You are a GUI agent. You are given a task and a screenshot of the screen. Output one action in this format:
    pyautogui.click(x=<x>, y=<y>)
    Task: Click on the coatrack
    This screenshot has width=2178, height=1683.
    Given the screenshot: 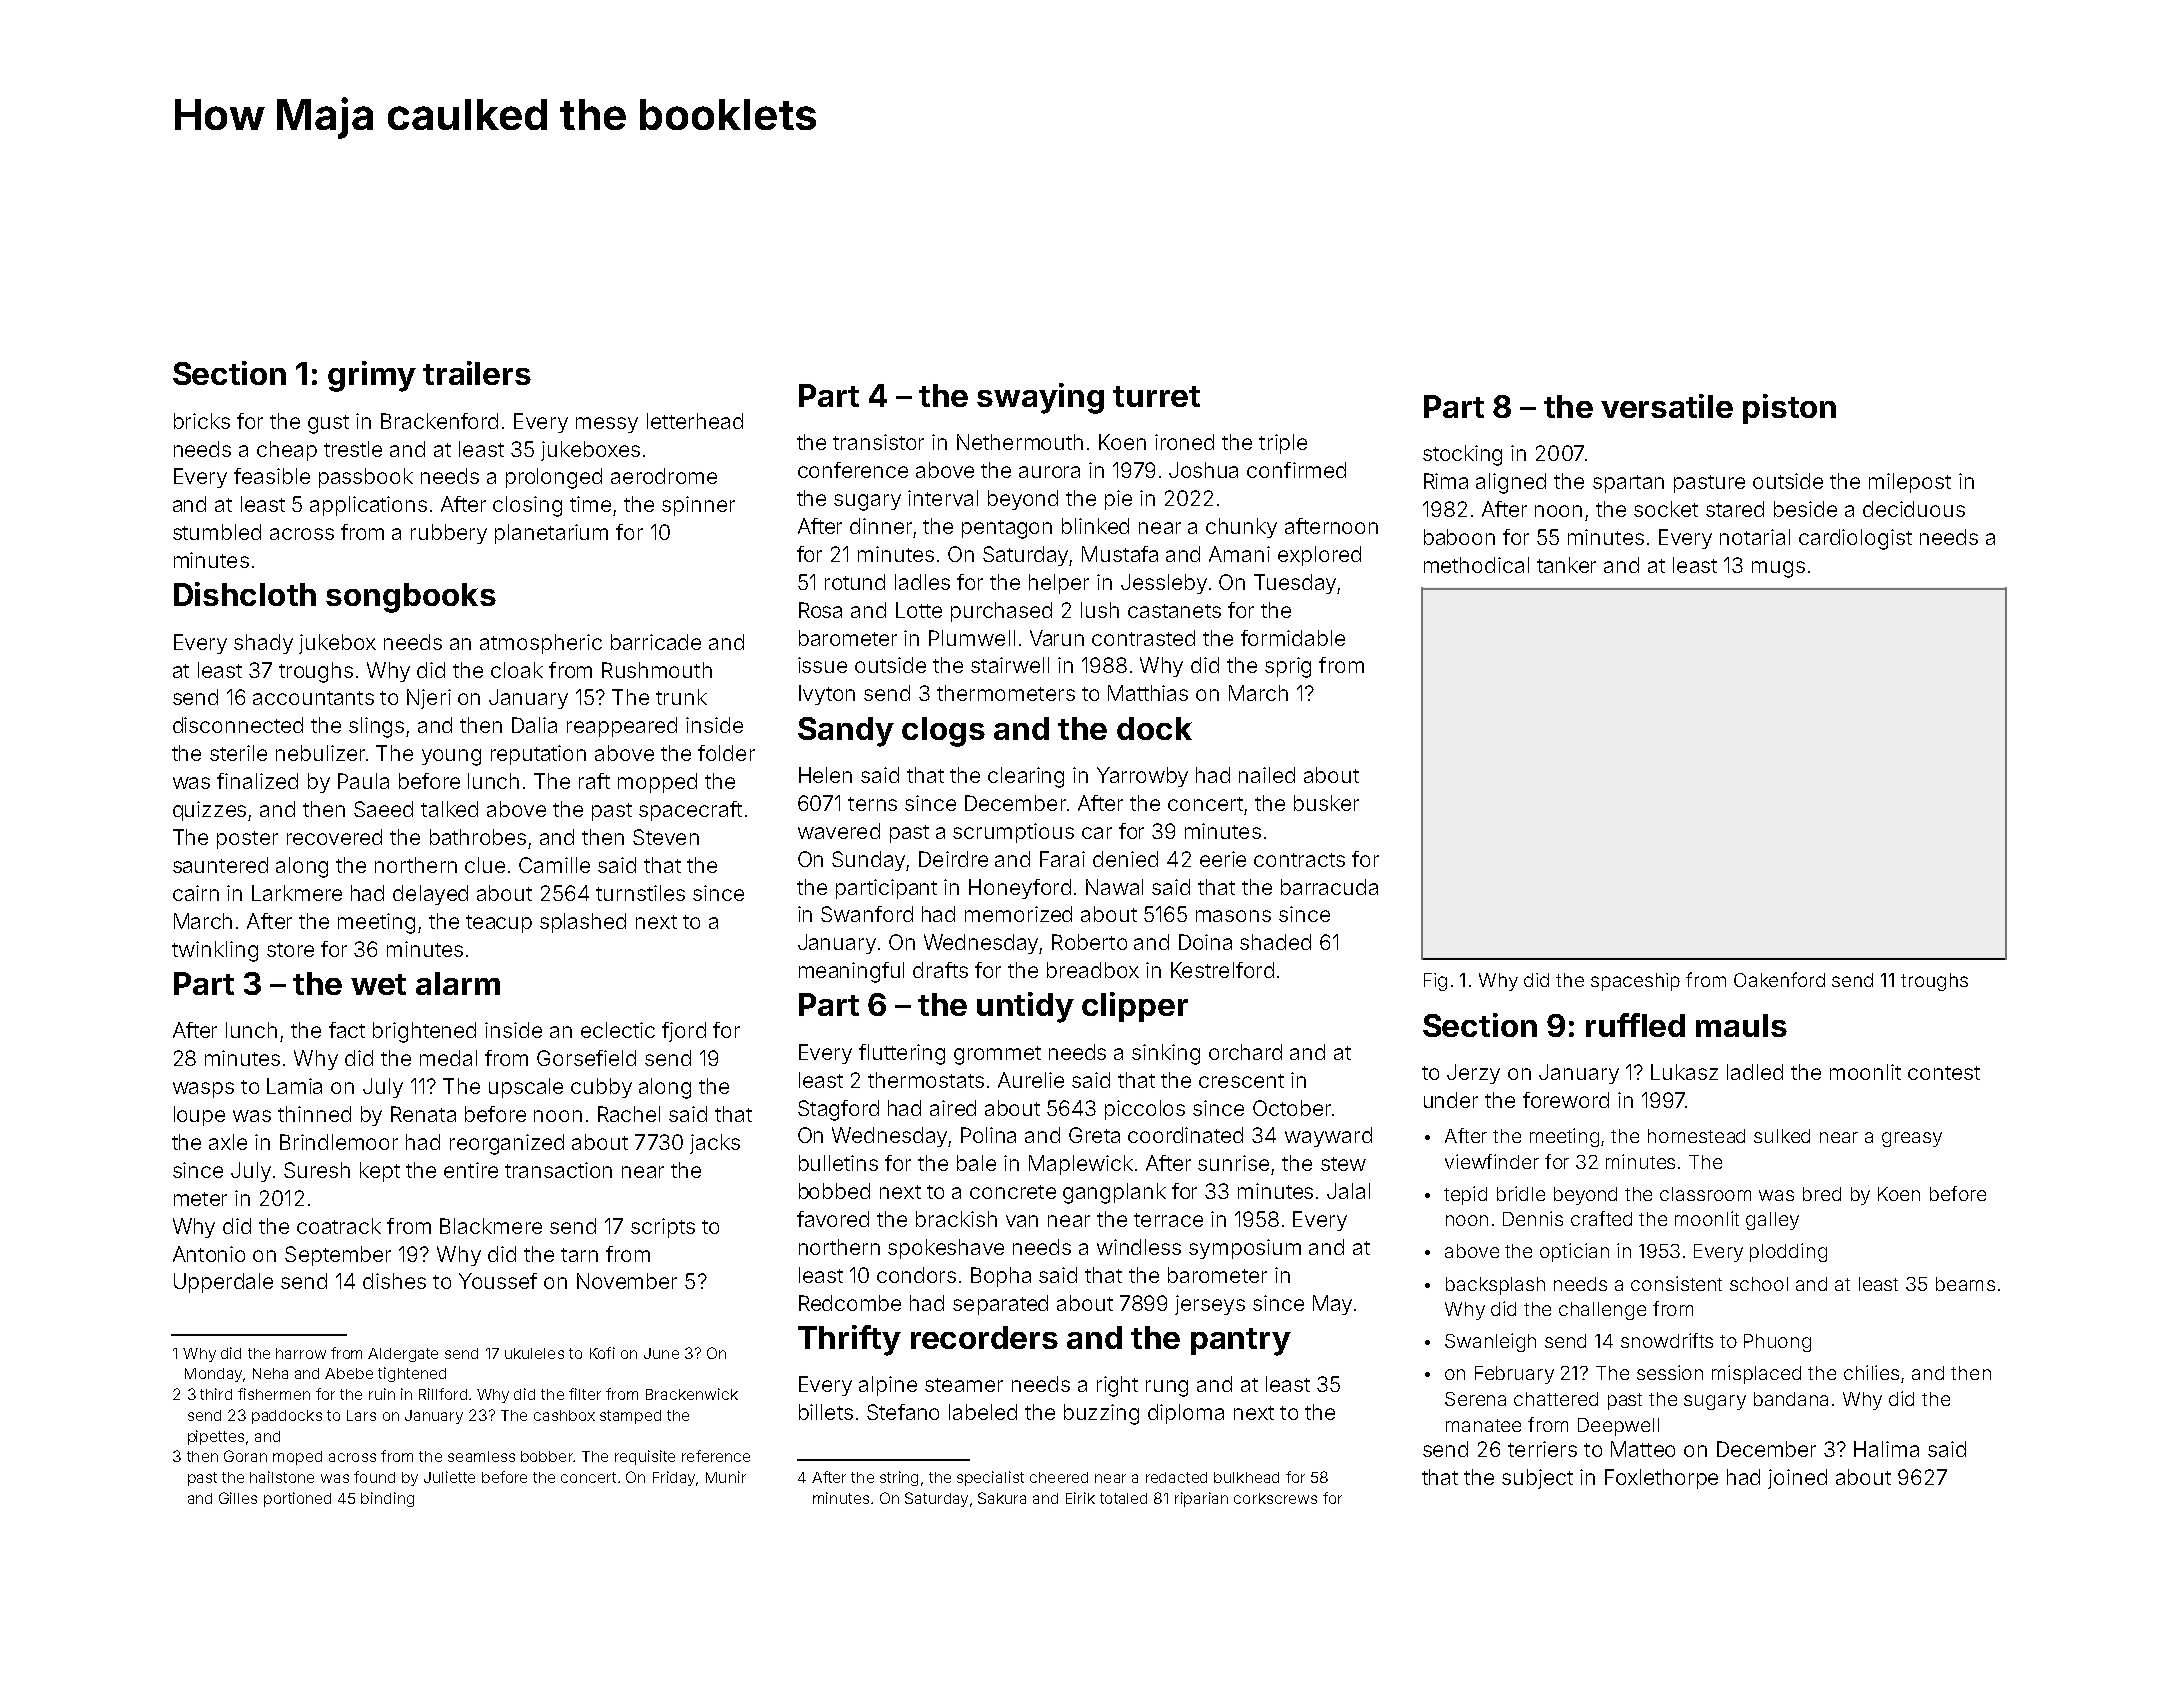 What is the action you would take?
    pyautogui.click(x=339, y=1226)
